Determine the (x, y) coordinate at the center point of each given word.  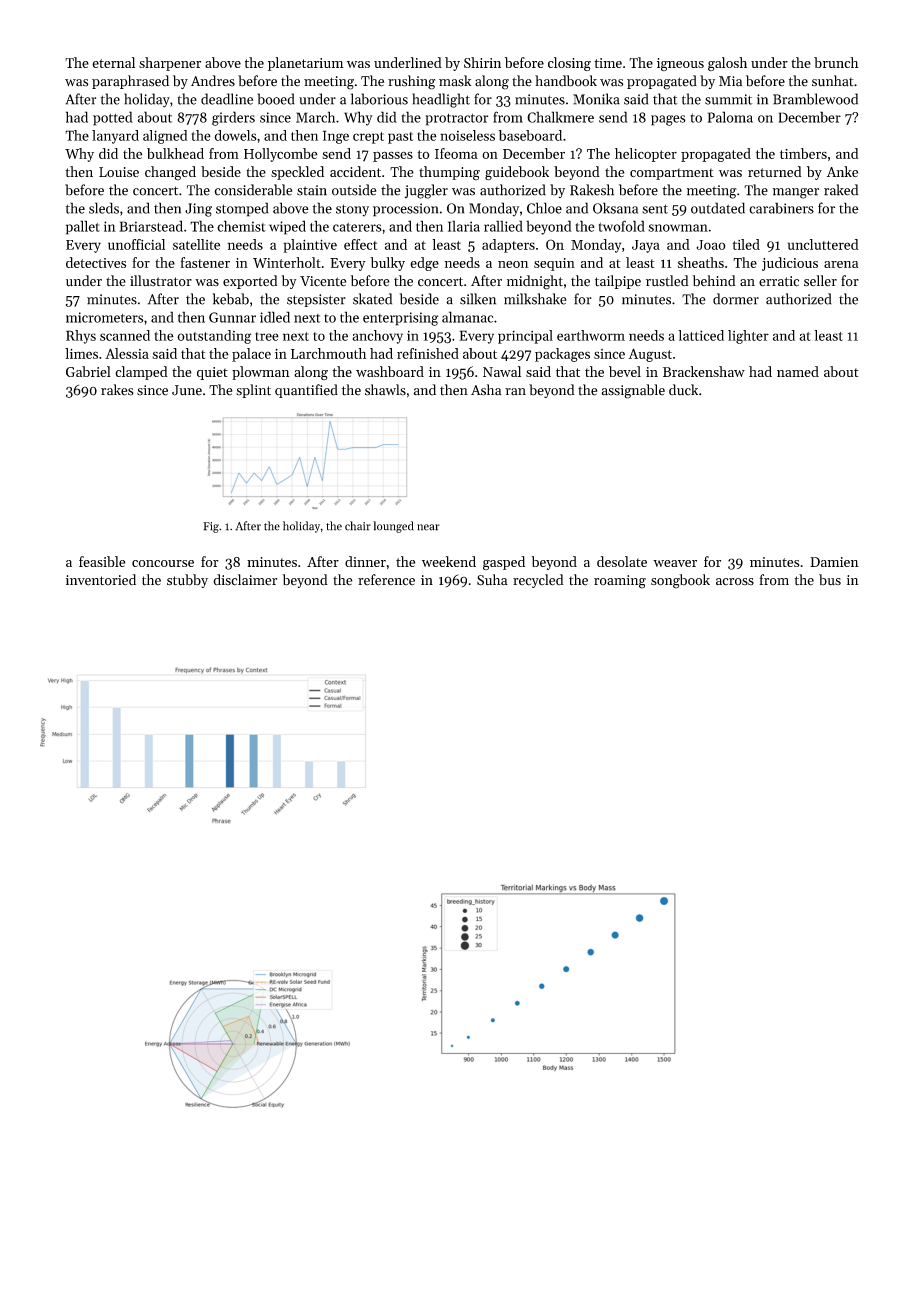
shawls (385, 390)
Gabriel (88, 371)
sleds (104, 208)
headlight (441, 100)
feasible (102, 561)
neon (513, 264)
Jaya (646, 246)
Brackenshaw (704, 371)
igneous (680, 64)
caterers (357, 227)
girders (233, 118)
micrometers (105, 317)
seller (820, 281)
